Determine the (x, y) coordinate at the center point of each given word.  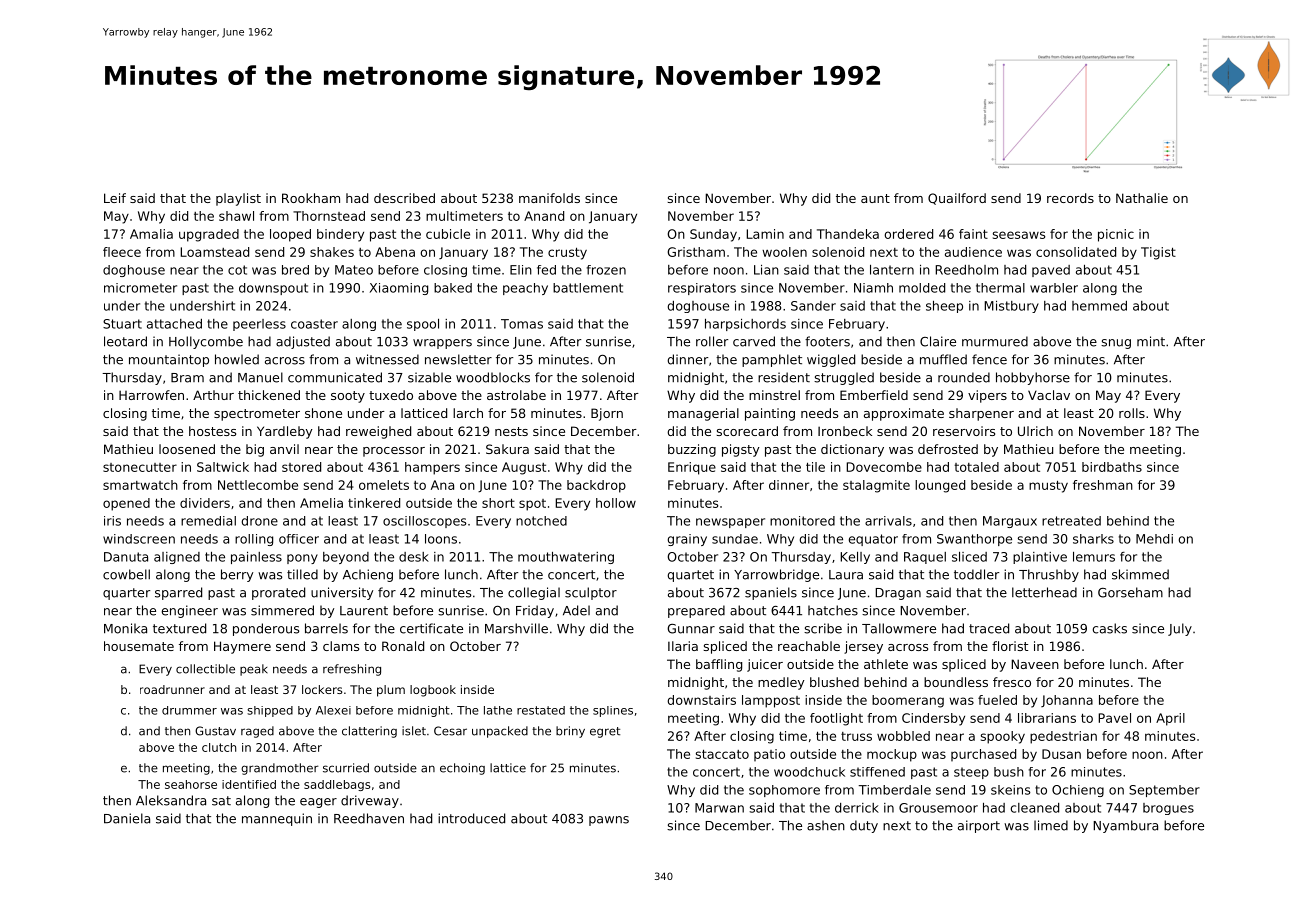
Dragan (898, 594)
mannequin (277, 819)
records (1070, 198)
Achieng (368, 575)
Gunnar (691, 629)
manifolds (549, 198)
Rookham (311, 198)
